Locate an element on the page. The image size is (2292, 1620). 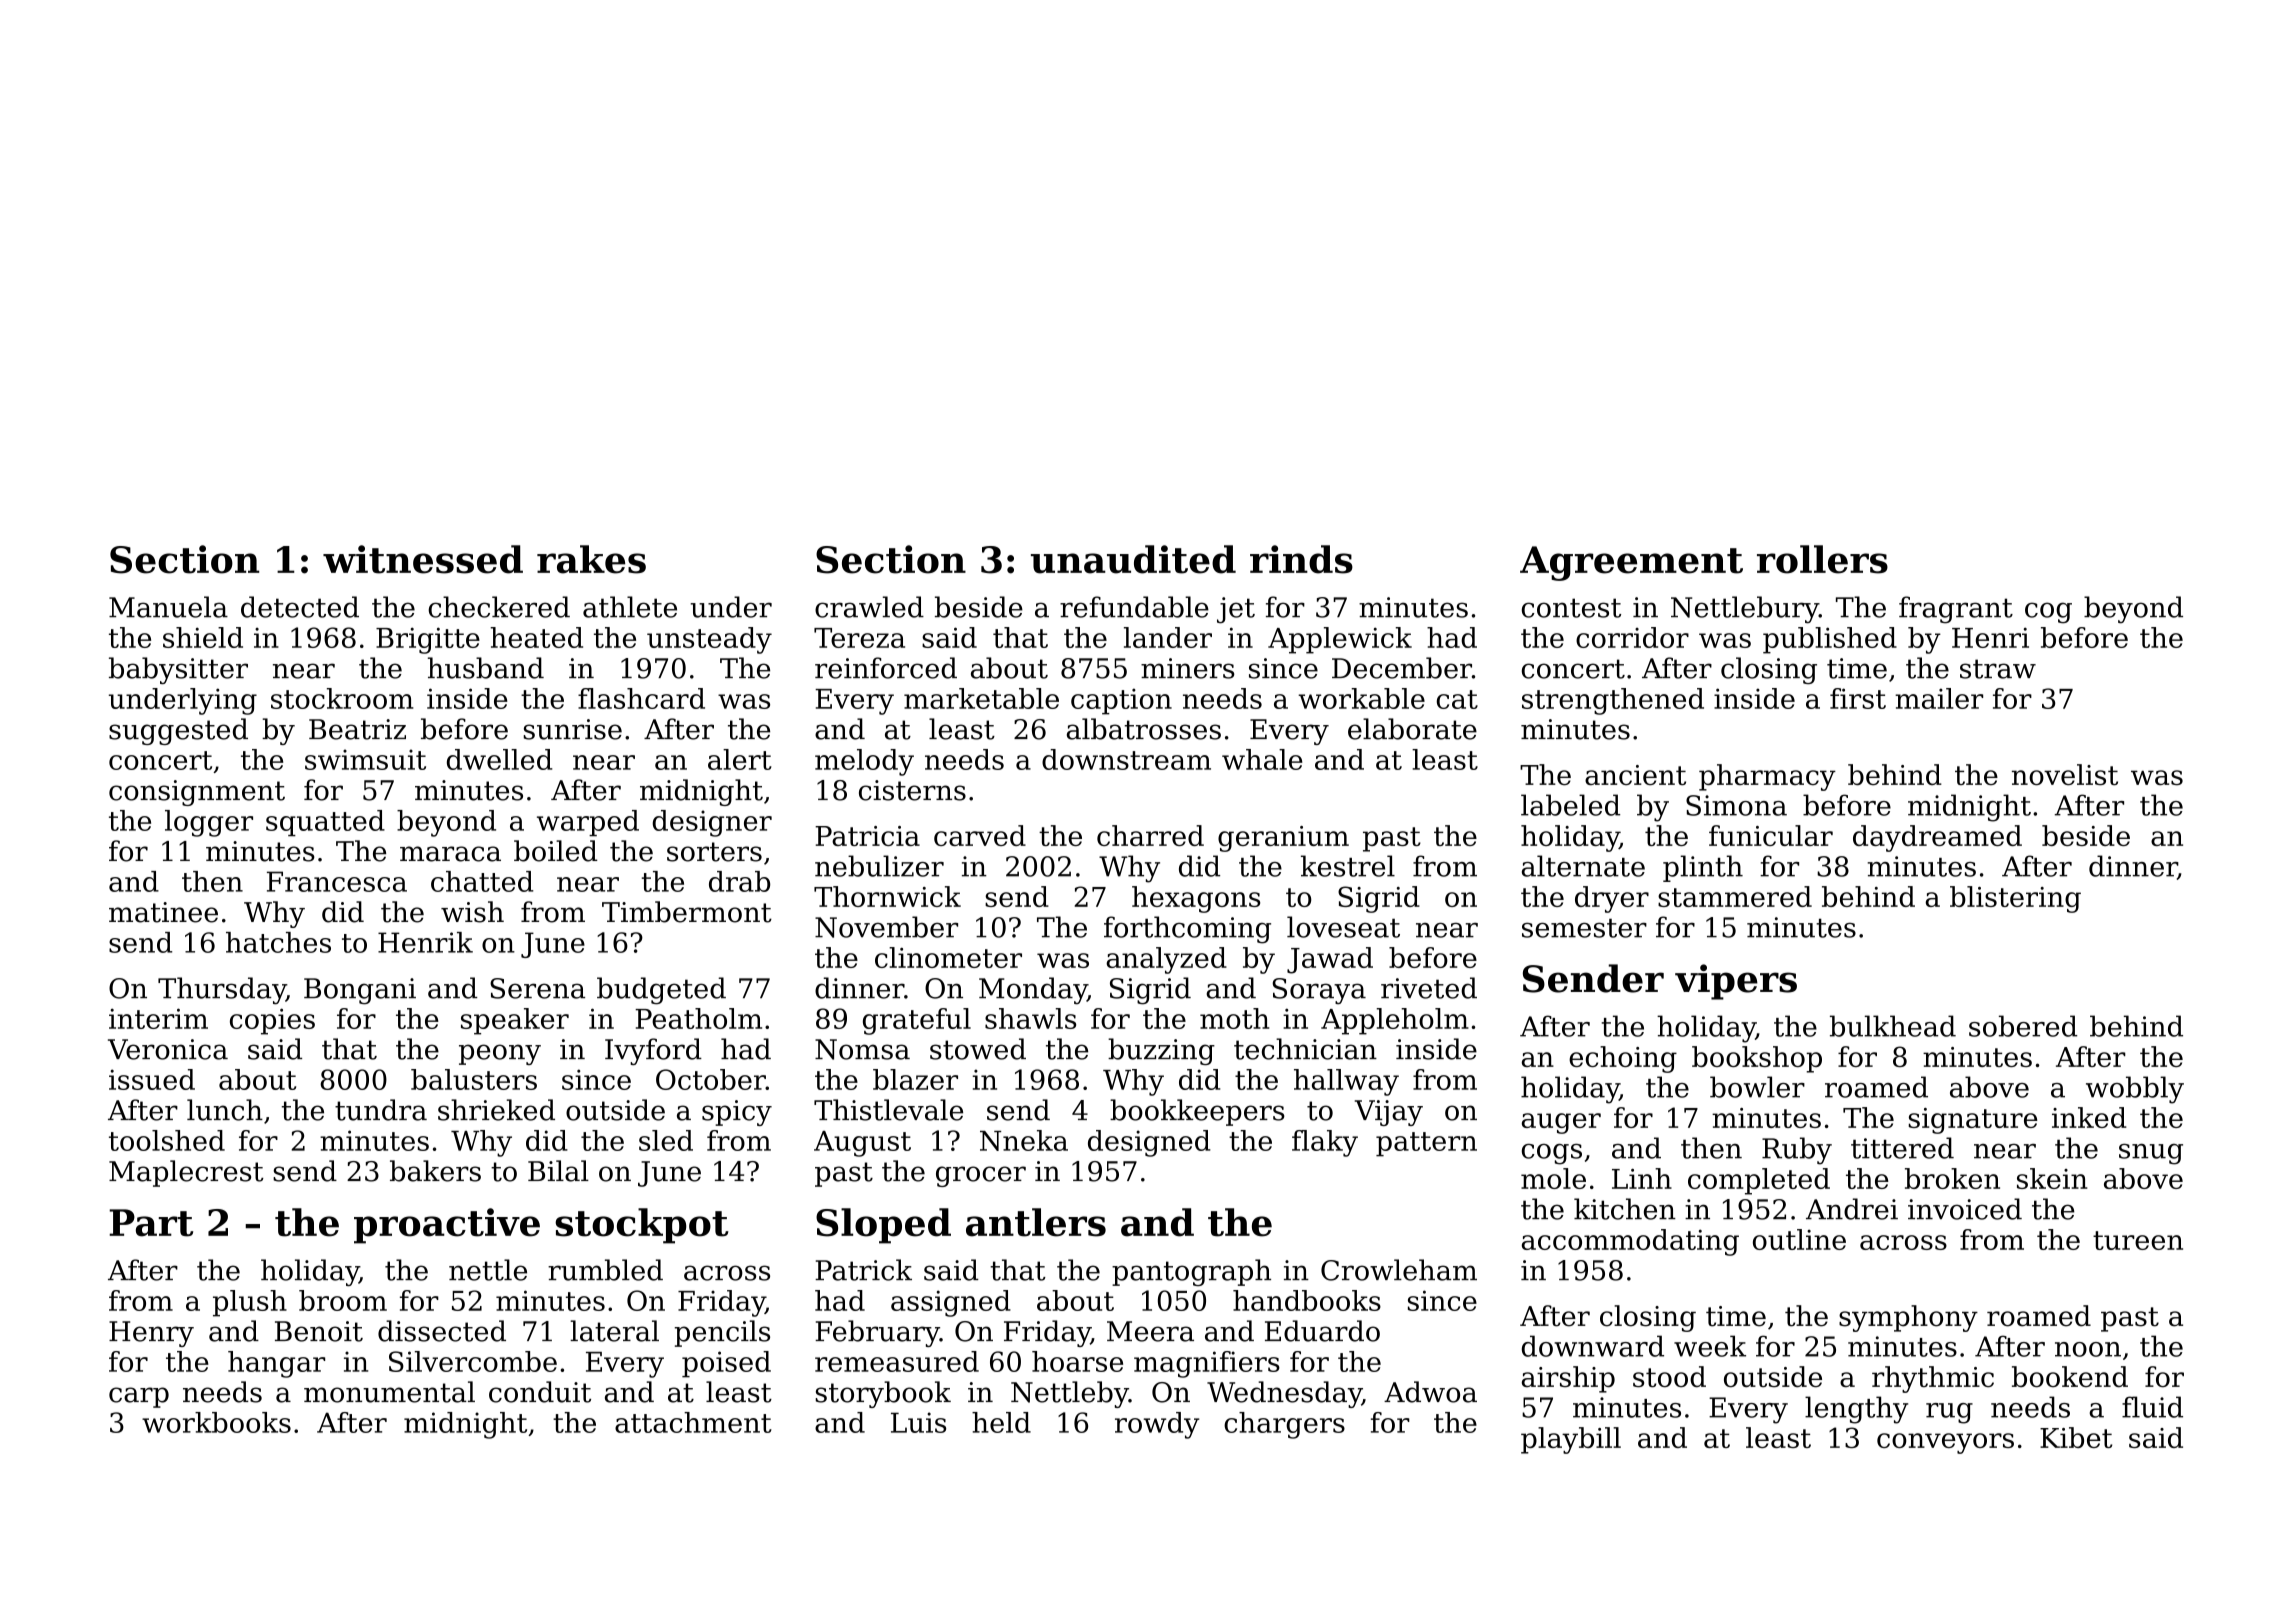
rowdy is located at coordinates (1157, 1425).
